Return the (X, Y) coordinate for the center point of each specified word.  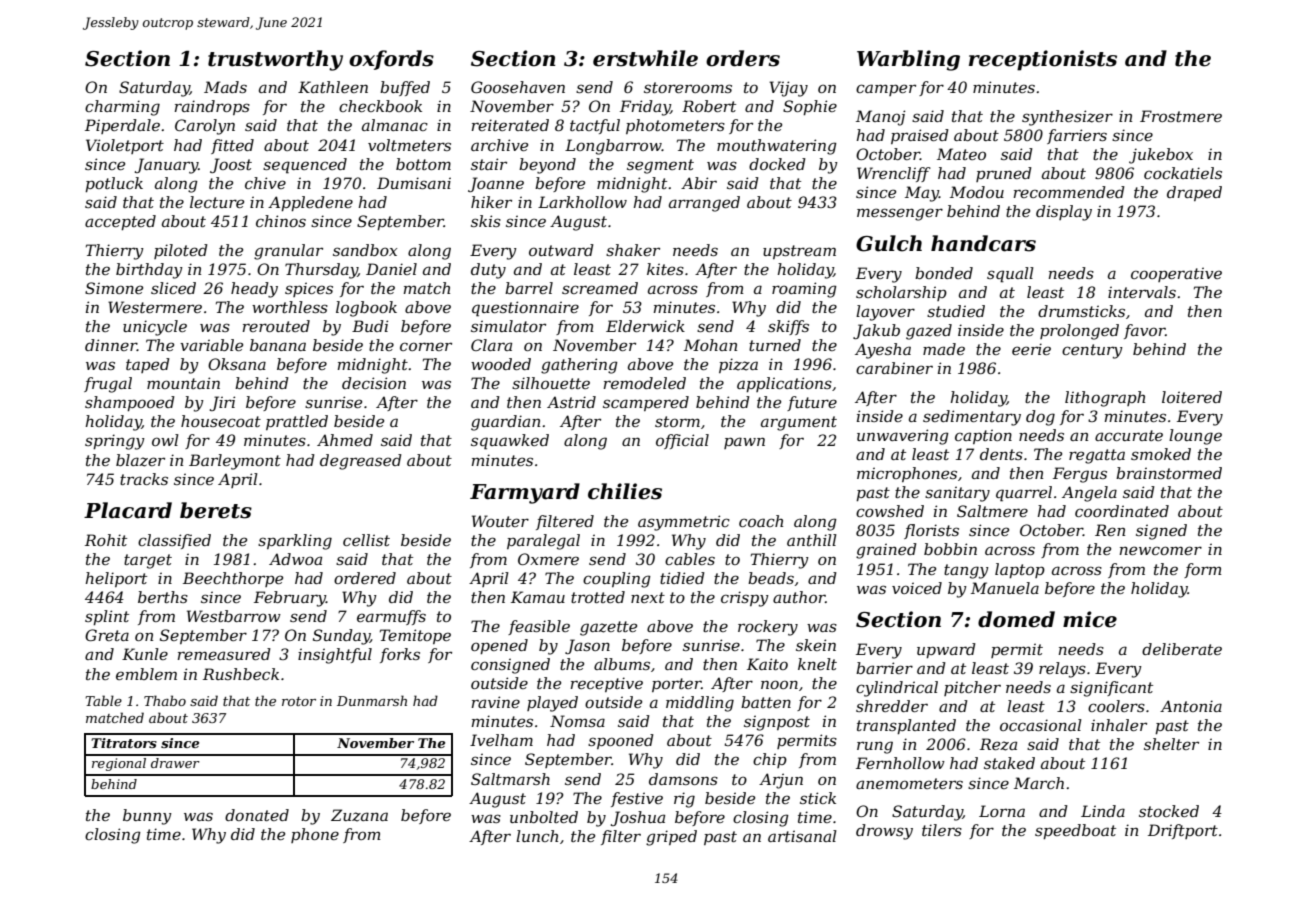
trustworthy (275, 60)
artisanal (802, 836)
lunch (537, 836)
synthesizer (1067, 118)
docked (777, 164)
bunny (147, 817)
